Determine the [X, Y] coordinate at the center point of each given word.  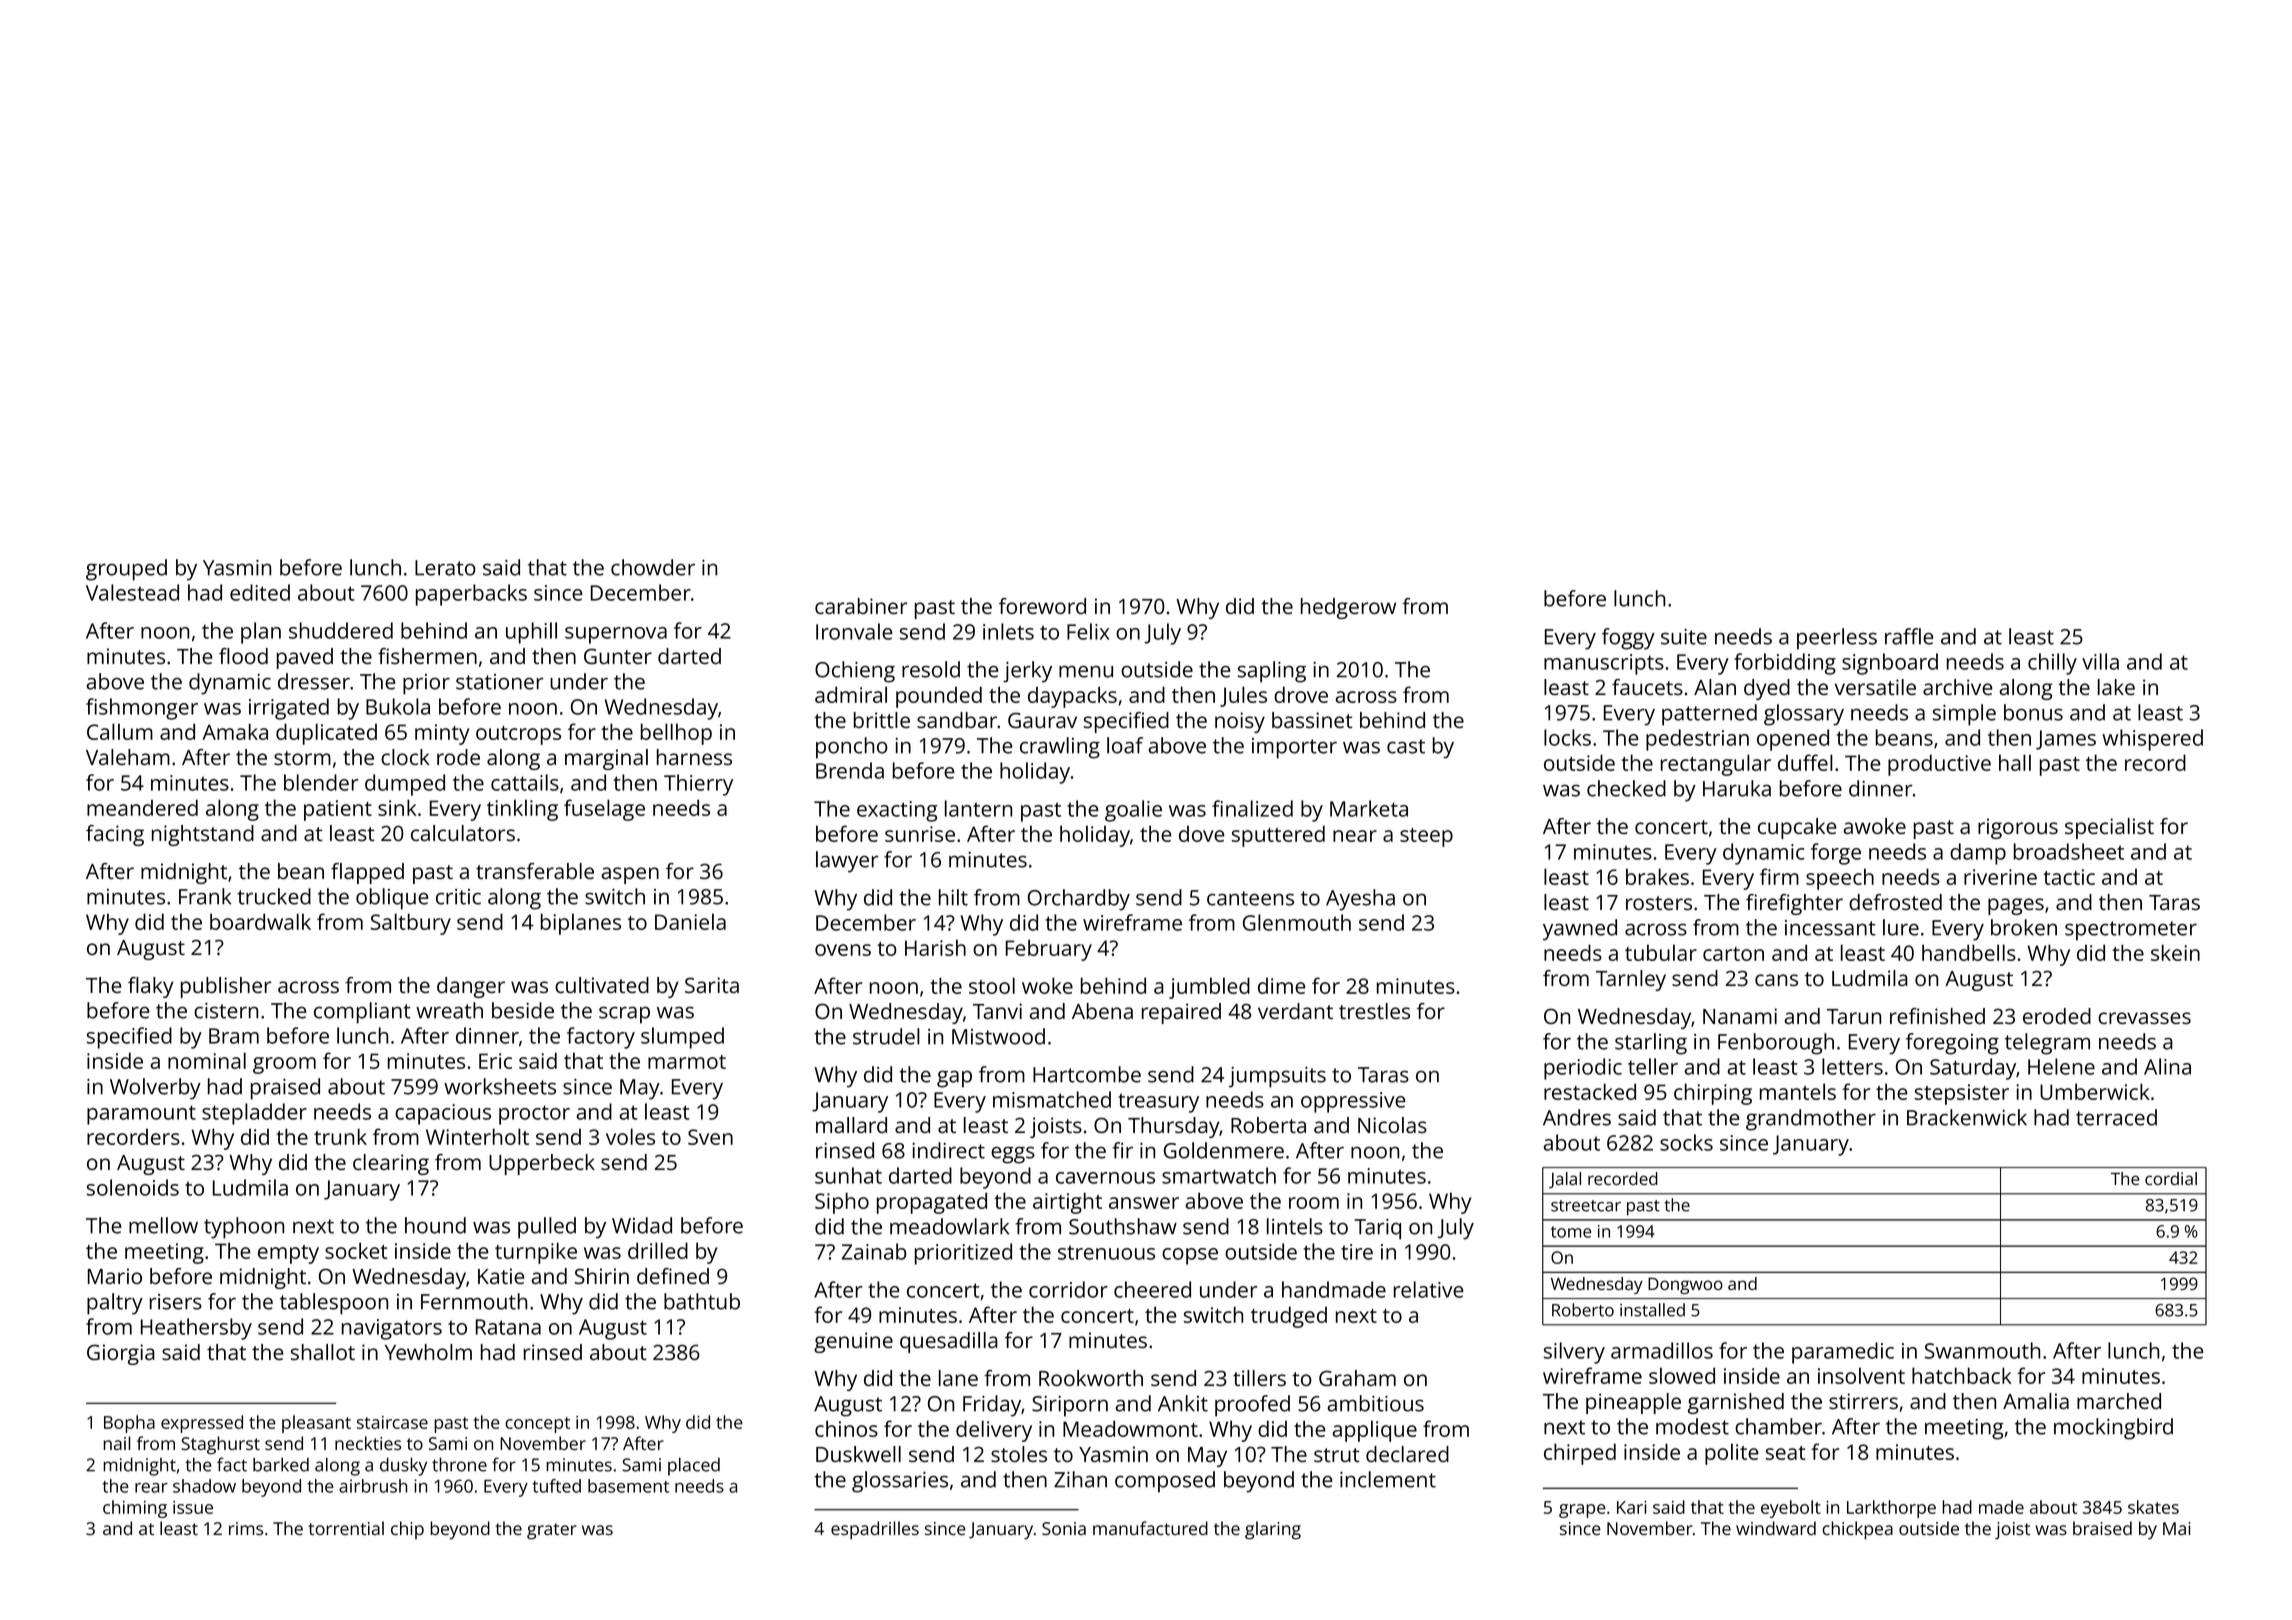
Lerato [445, 568]
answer [1144, 1203]
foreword [1042, 606]
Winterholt [477, 1136]
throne [459, 1465]
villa [2100, 661]
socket [356, 1250]
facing [115, 835]
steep [1426, 837]
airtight [1067, 1203]
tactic [2069, 877]
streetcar [1586, 1206]
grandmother [1811, 1120]
